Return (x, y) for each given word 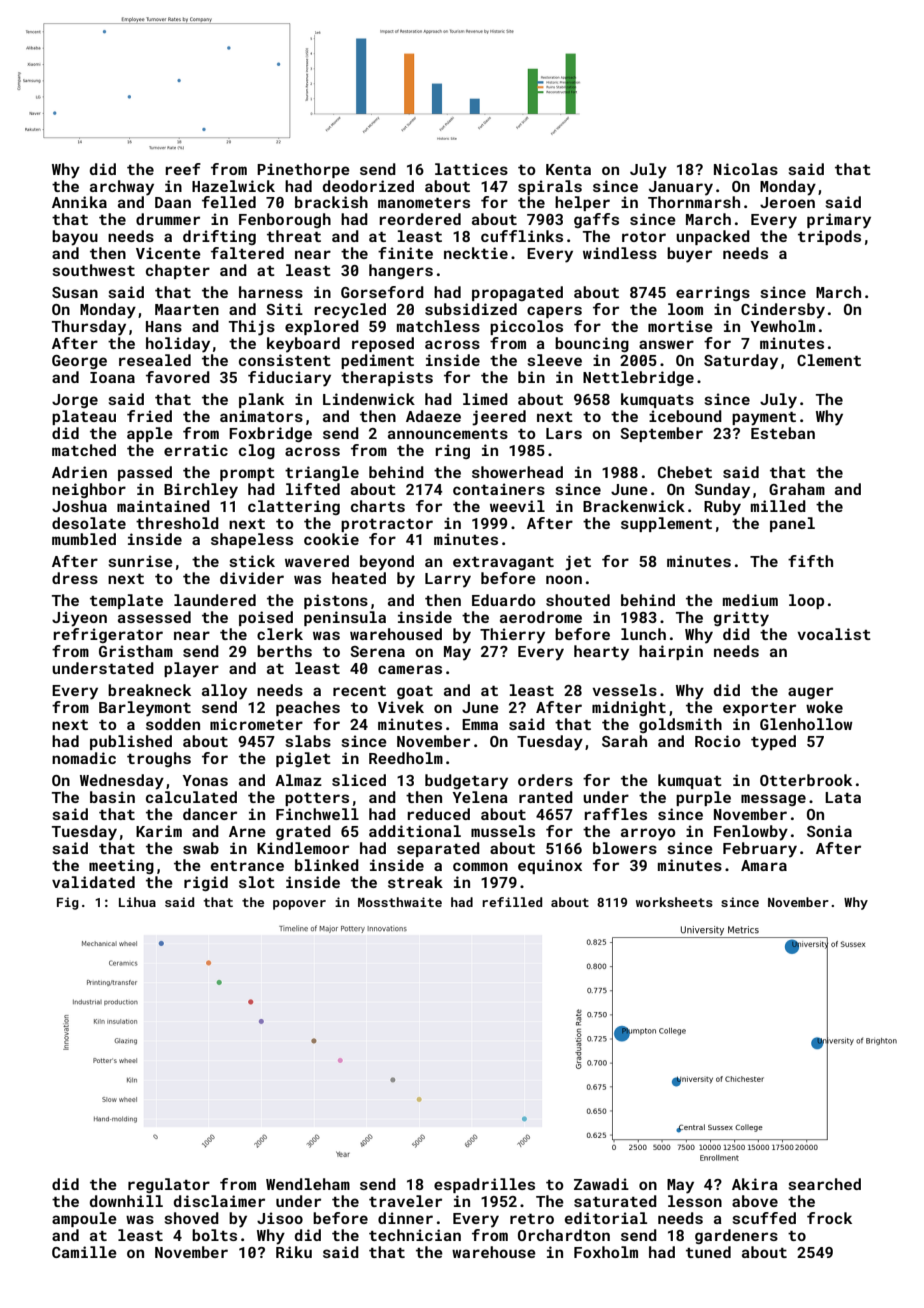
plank (261, 400)
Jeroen (787, 202)
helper (582, 203)
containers (499, 489)
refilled (512, 902)
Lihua (137, 902)
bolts (214, 1235)
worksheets (674, 902)
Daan (173, 202)
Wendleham (308, 1184)
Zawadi (601, 1184)
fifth (810, 561)
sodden (173, 724)
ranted (546, 797)
